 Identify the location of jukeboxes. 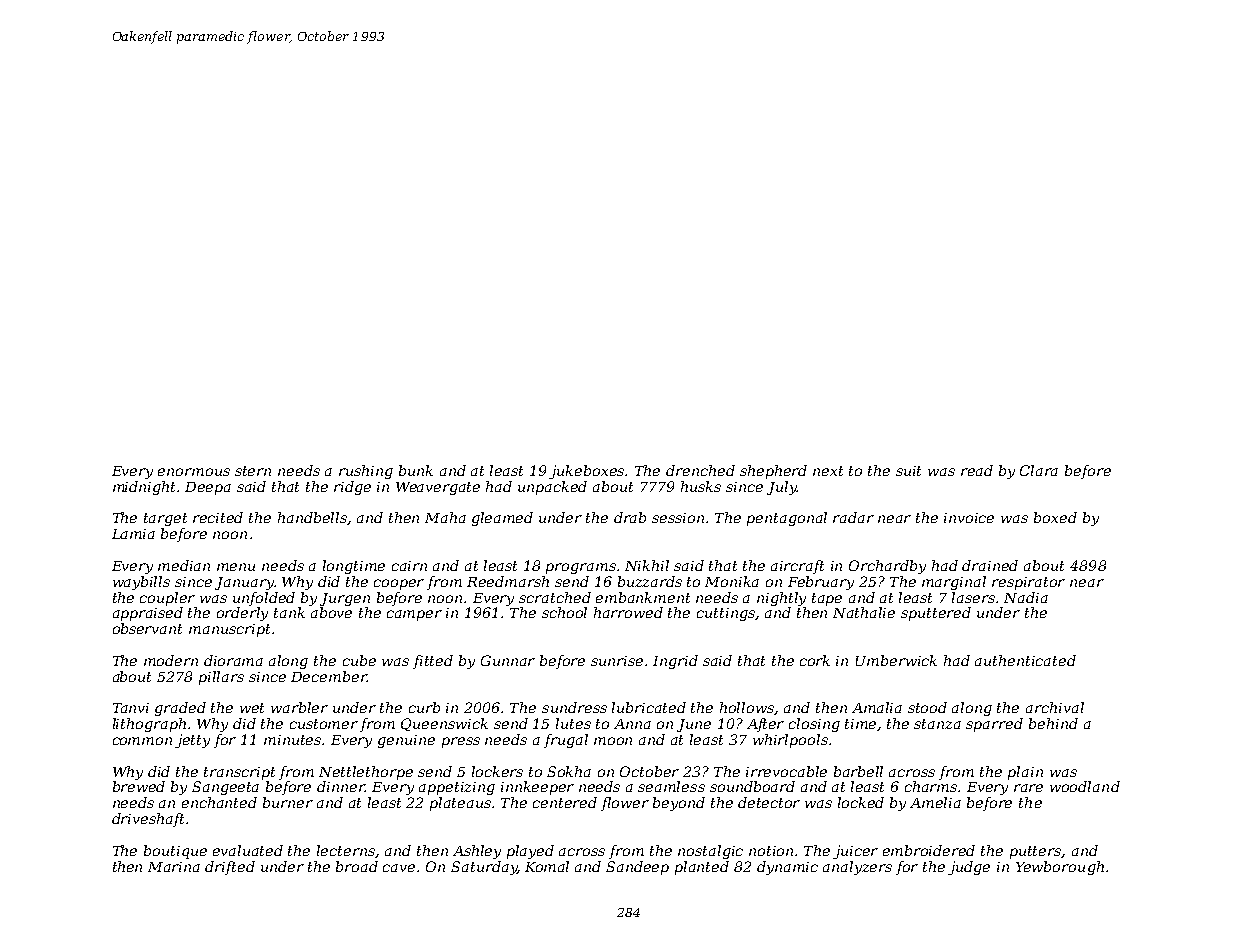
(587, 472).
